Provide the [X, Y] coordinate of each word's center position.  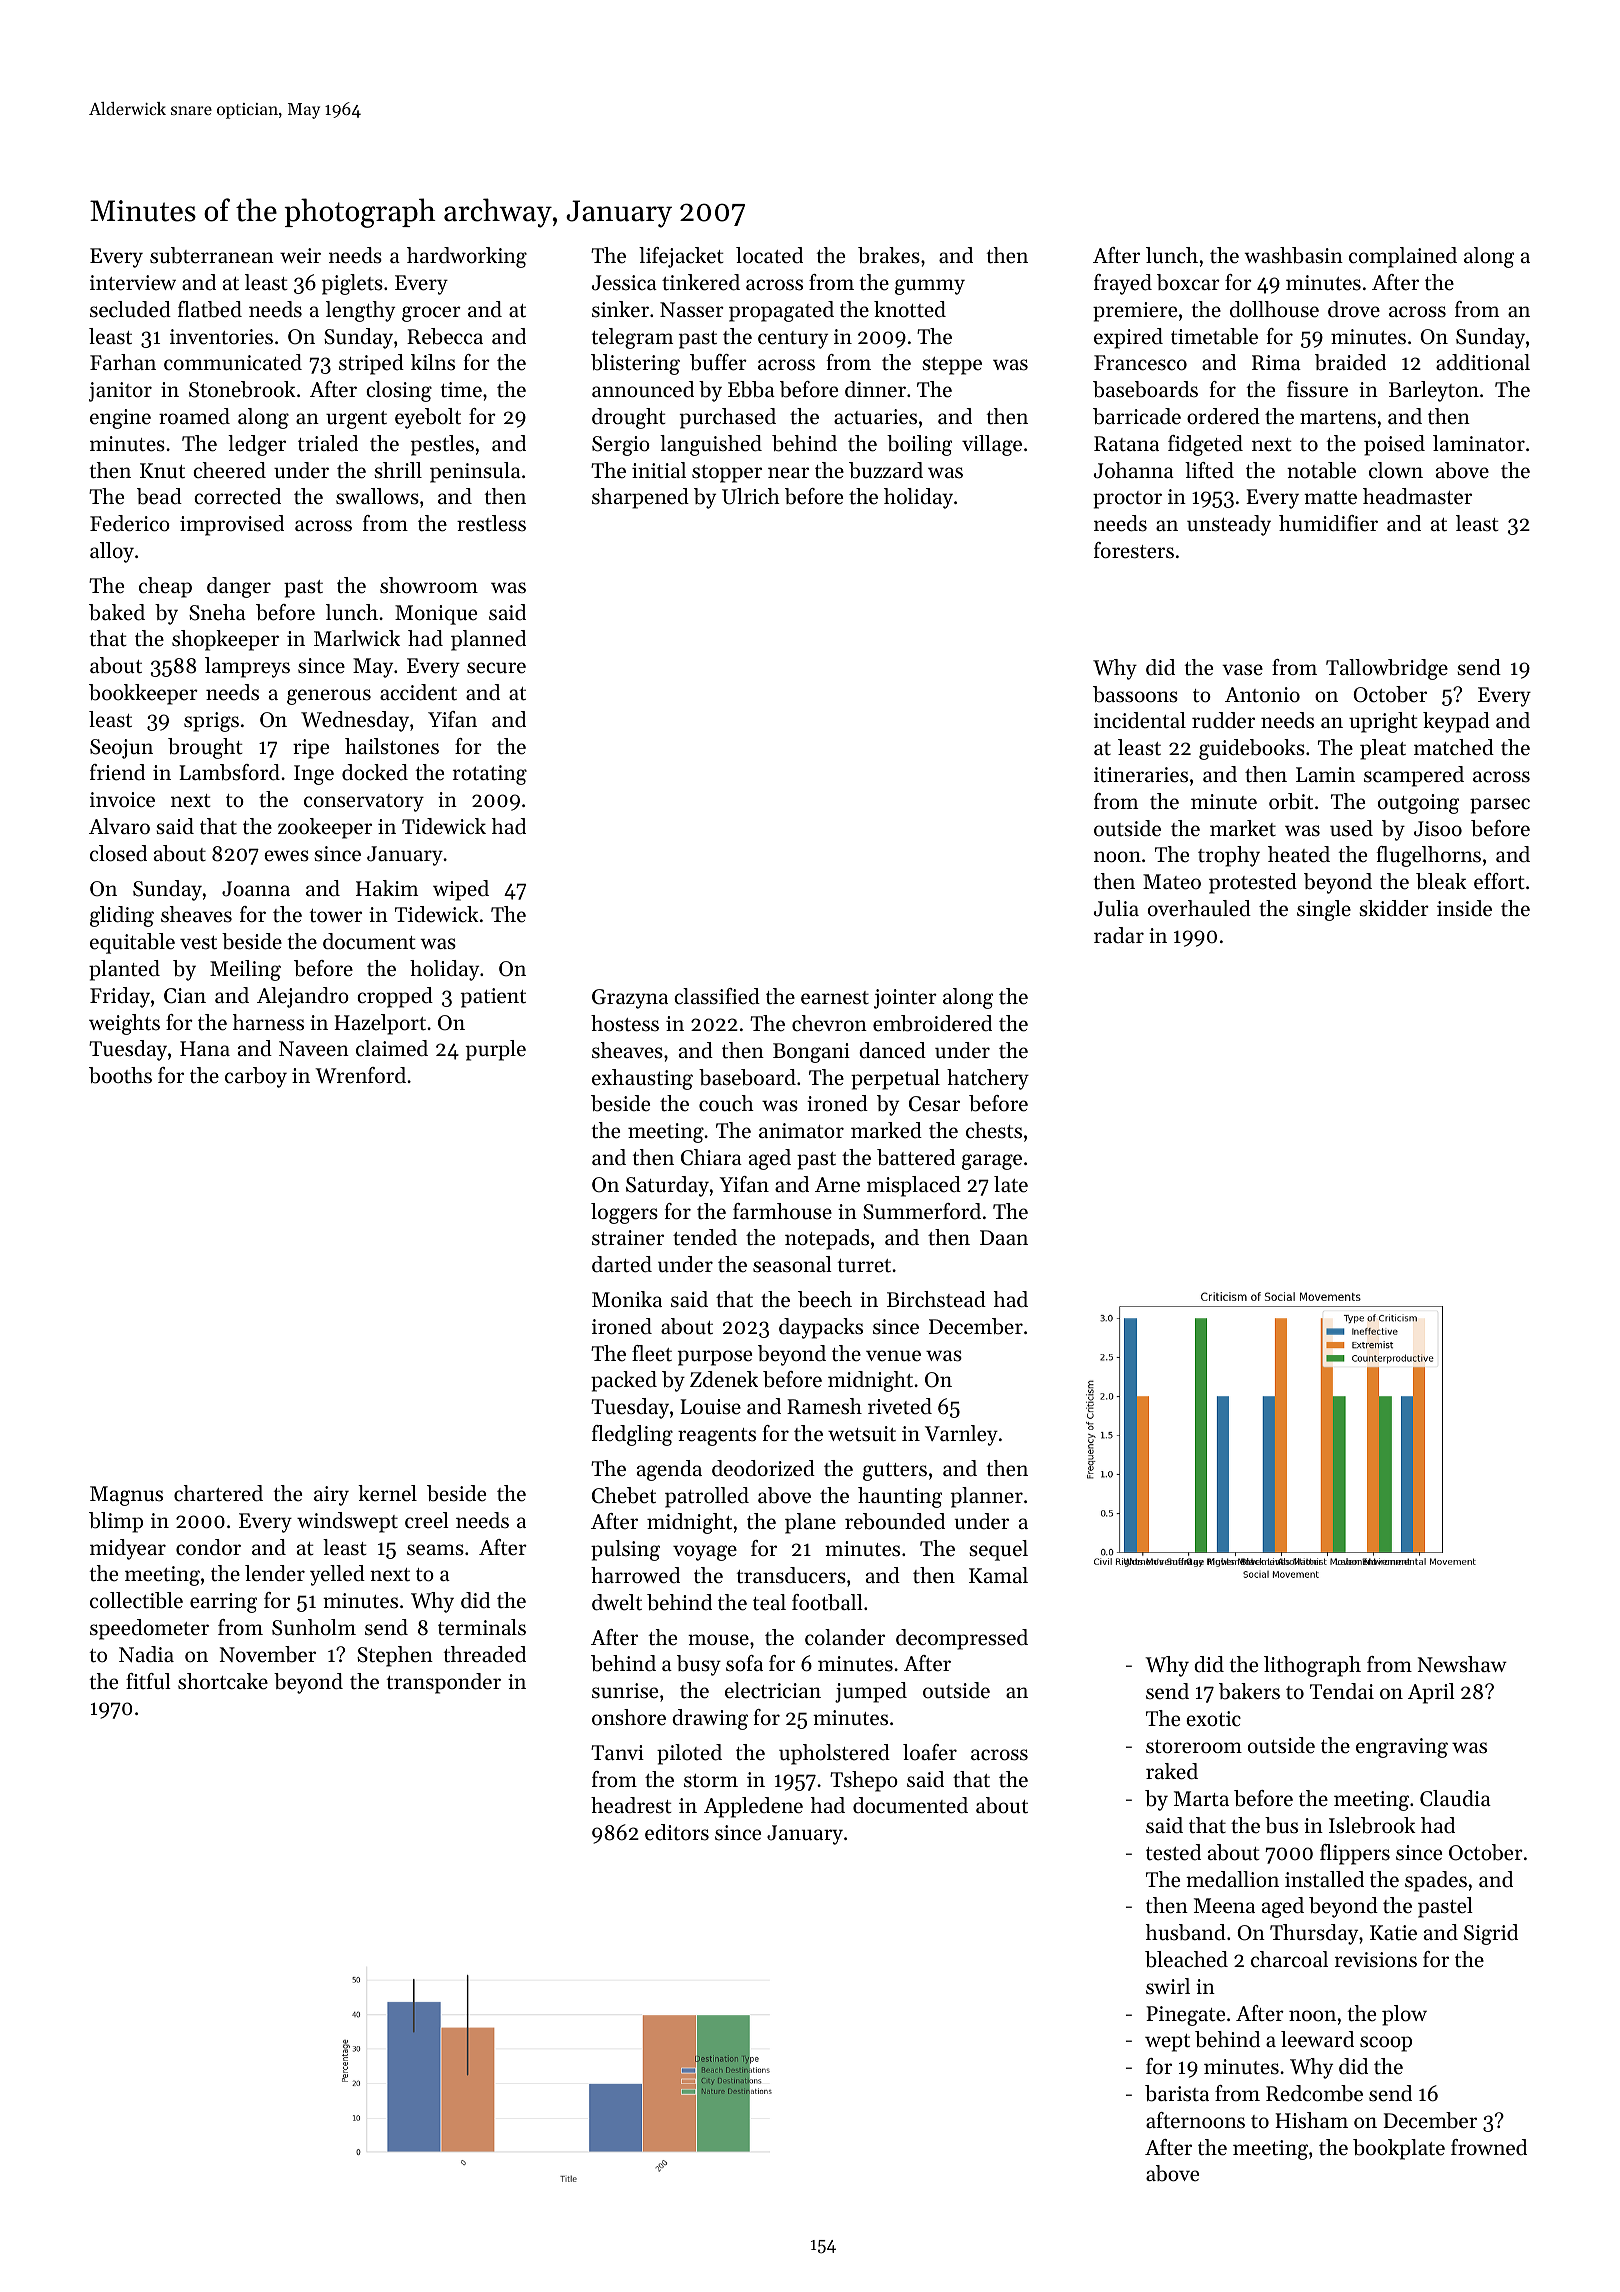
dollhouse [1274, 309]
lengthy [360, 311]
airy [331, 1496]
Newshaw [1462, 1664]
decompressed [962, 1639]
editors [677, 1832]
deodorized [763, 1468]
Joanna [256, 889]
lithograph [1312, 1666]
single [1324, 910]
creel [427, 1520]
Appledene [753, 1807]
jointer [905, 999]
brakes [889, 255]
